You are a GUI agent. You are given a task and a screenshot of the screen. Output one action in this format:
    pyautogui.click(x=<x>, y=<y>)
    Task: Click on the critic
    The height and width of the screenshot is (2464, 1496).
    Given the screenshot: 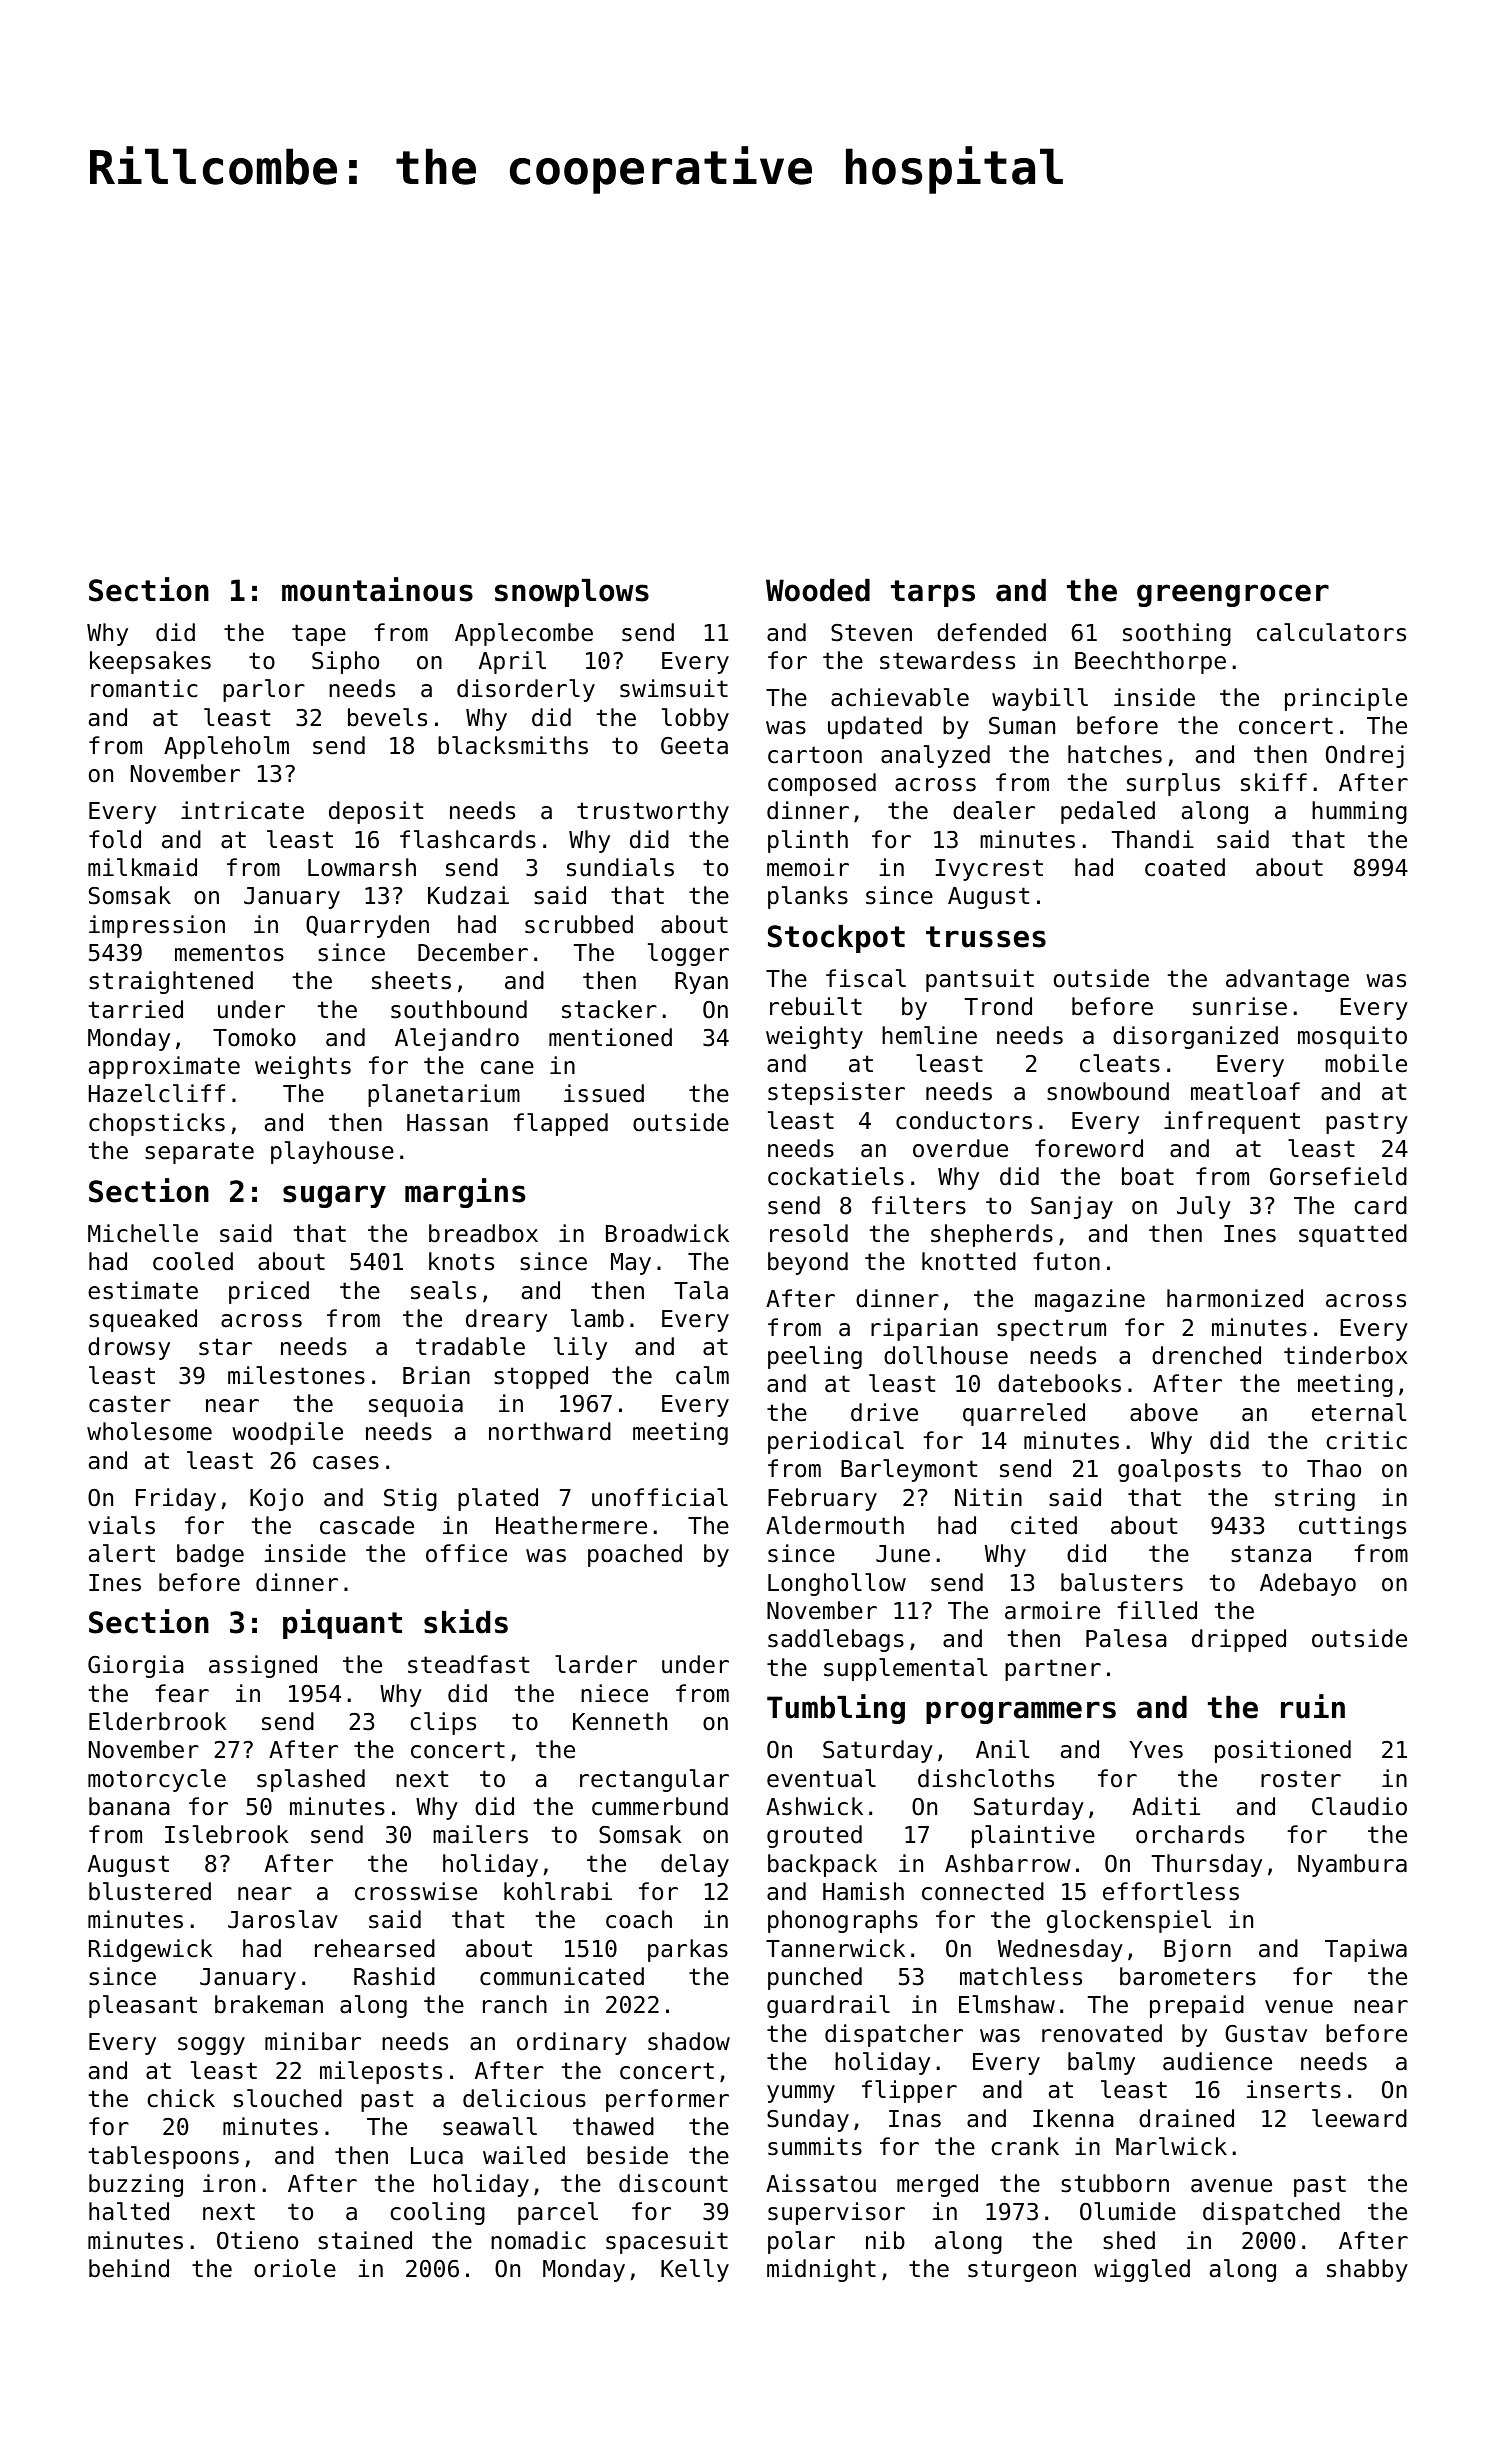 What is the action you would take?
    pyautogui.click(x=1366, y=1440)
